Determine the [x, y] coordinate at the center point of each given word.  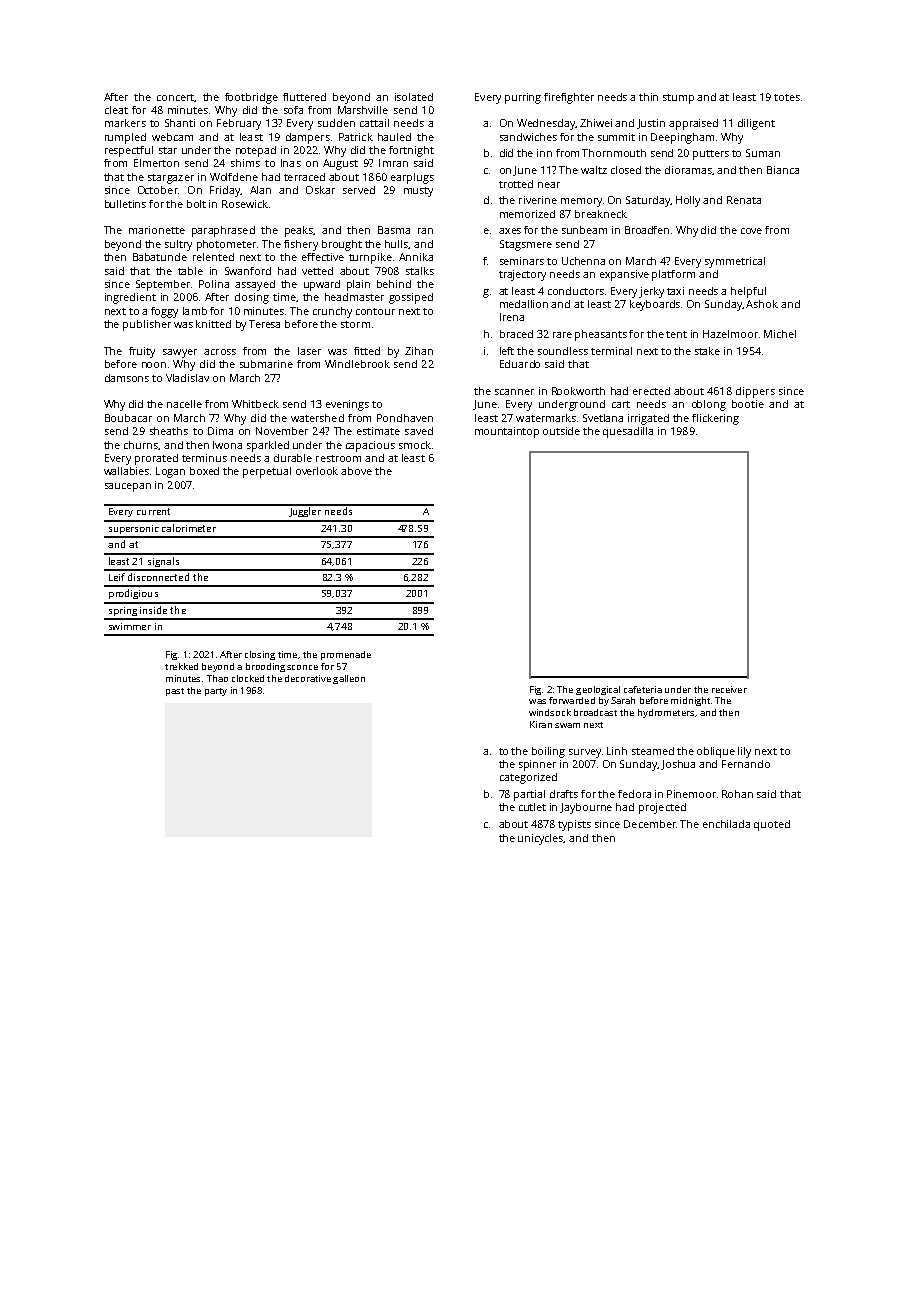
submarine [266, 364]
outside [561, 431]
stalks [420, 271]
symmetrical [735, 262]
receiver [729, 689]
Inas [291, 163]
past [175, 692]
